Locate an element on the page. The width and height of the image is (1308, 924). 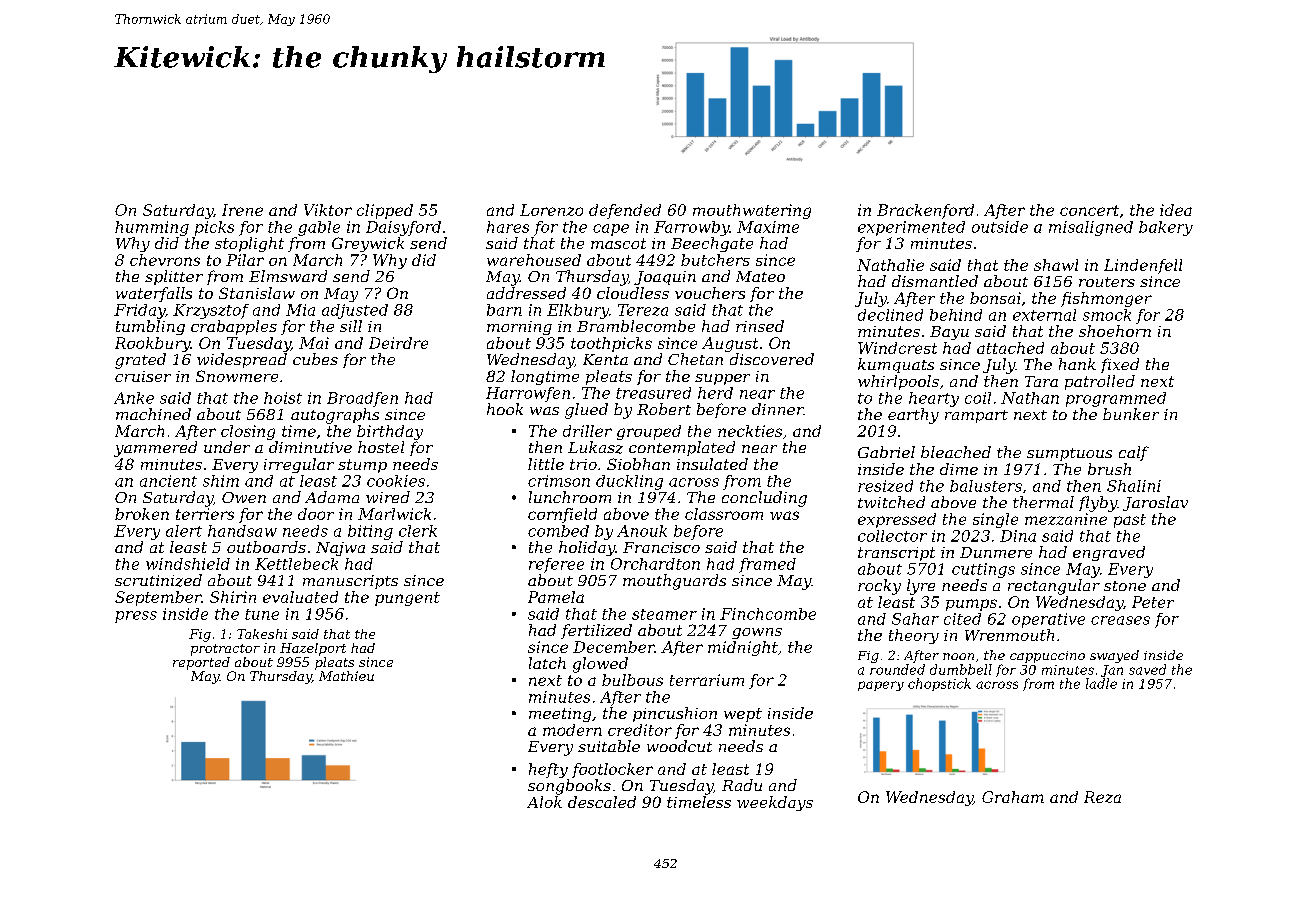
swayed is located at coordinates (1114, 656).
